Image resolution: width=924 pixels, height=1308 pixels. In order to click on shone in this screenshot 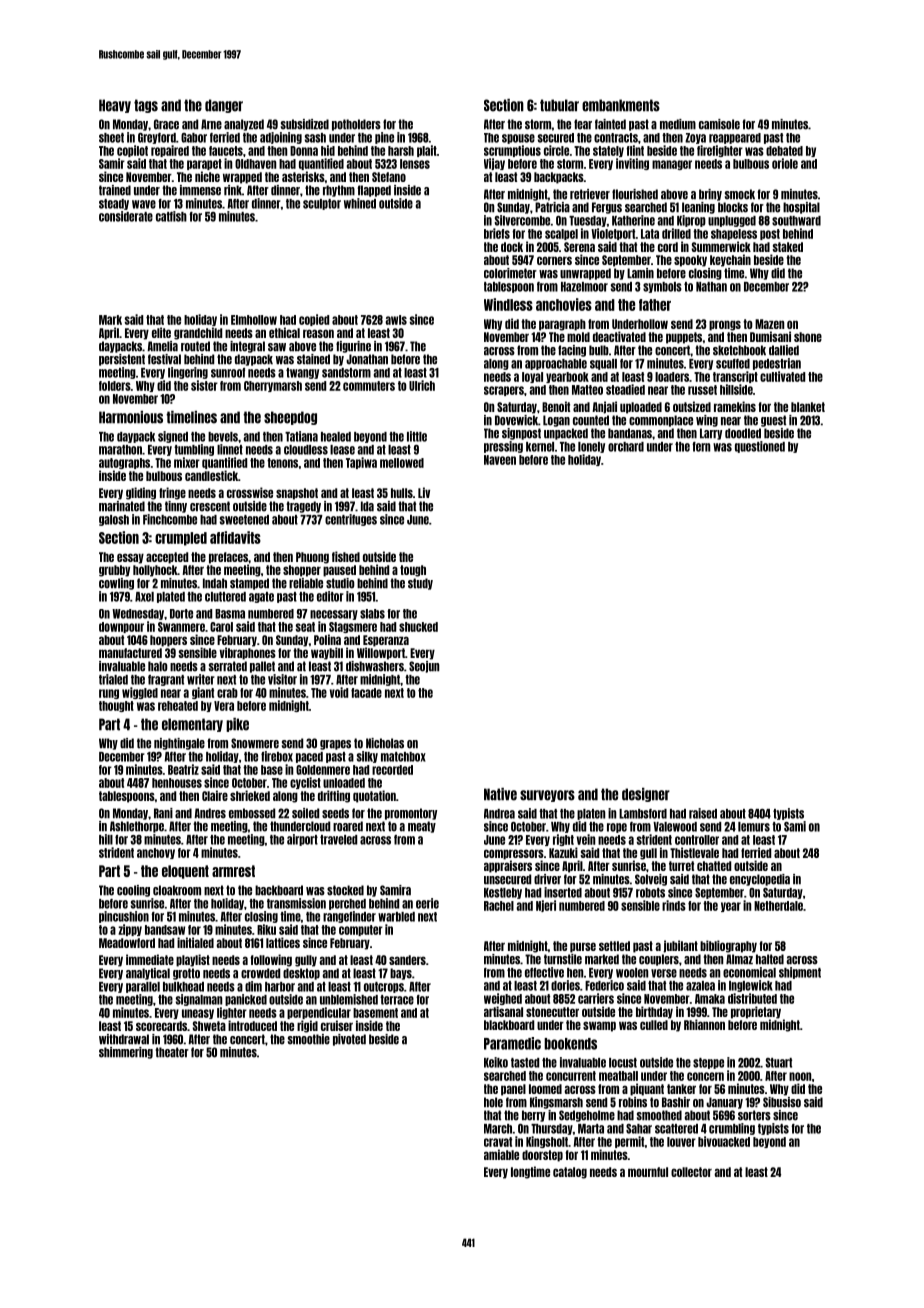, I will do `click(808, 337)`.
